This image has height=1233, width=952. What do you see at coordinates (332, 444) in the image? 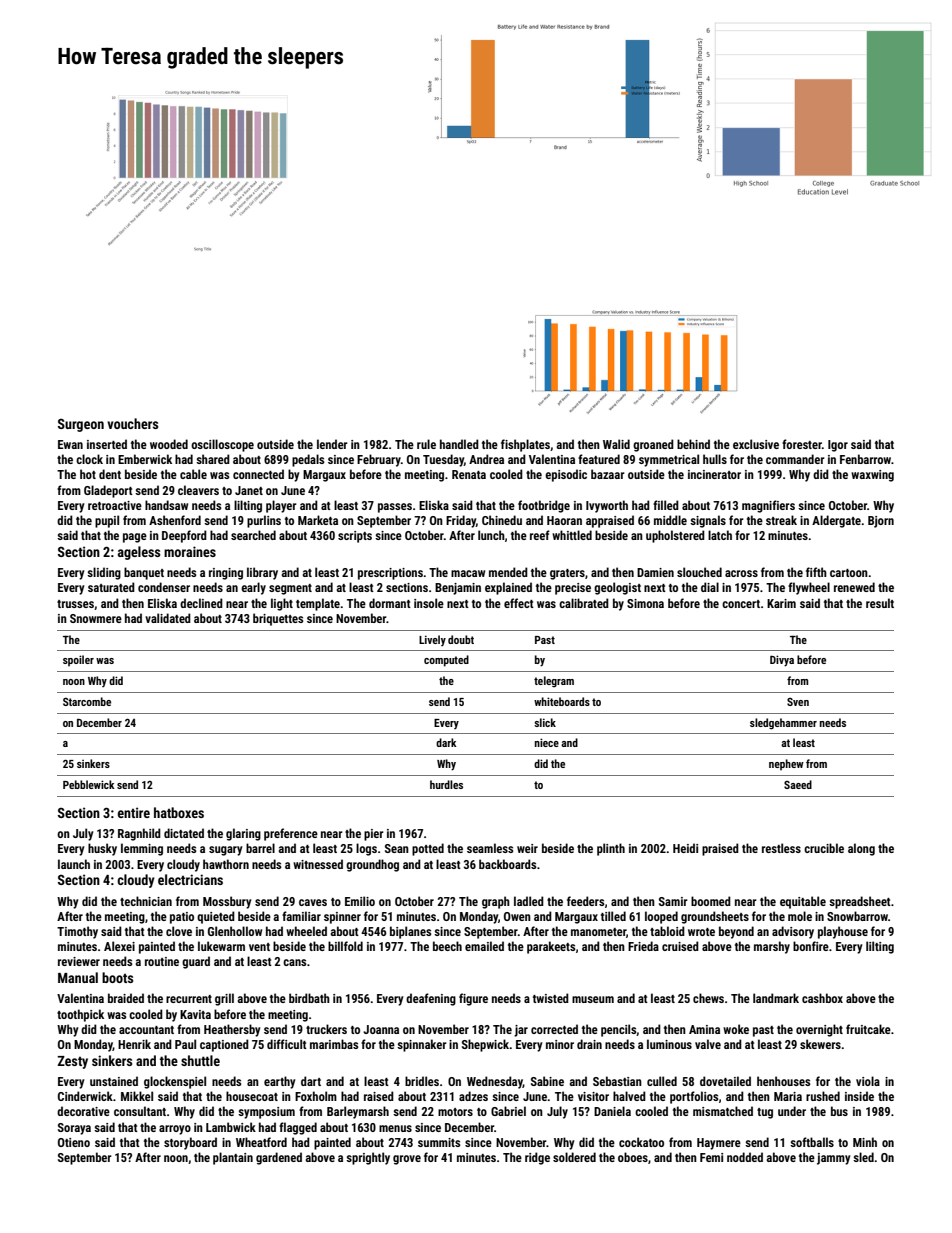
I see `lender` at bounding box center [332, 444].
